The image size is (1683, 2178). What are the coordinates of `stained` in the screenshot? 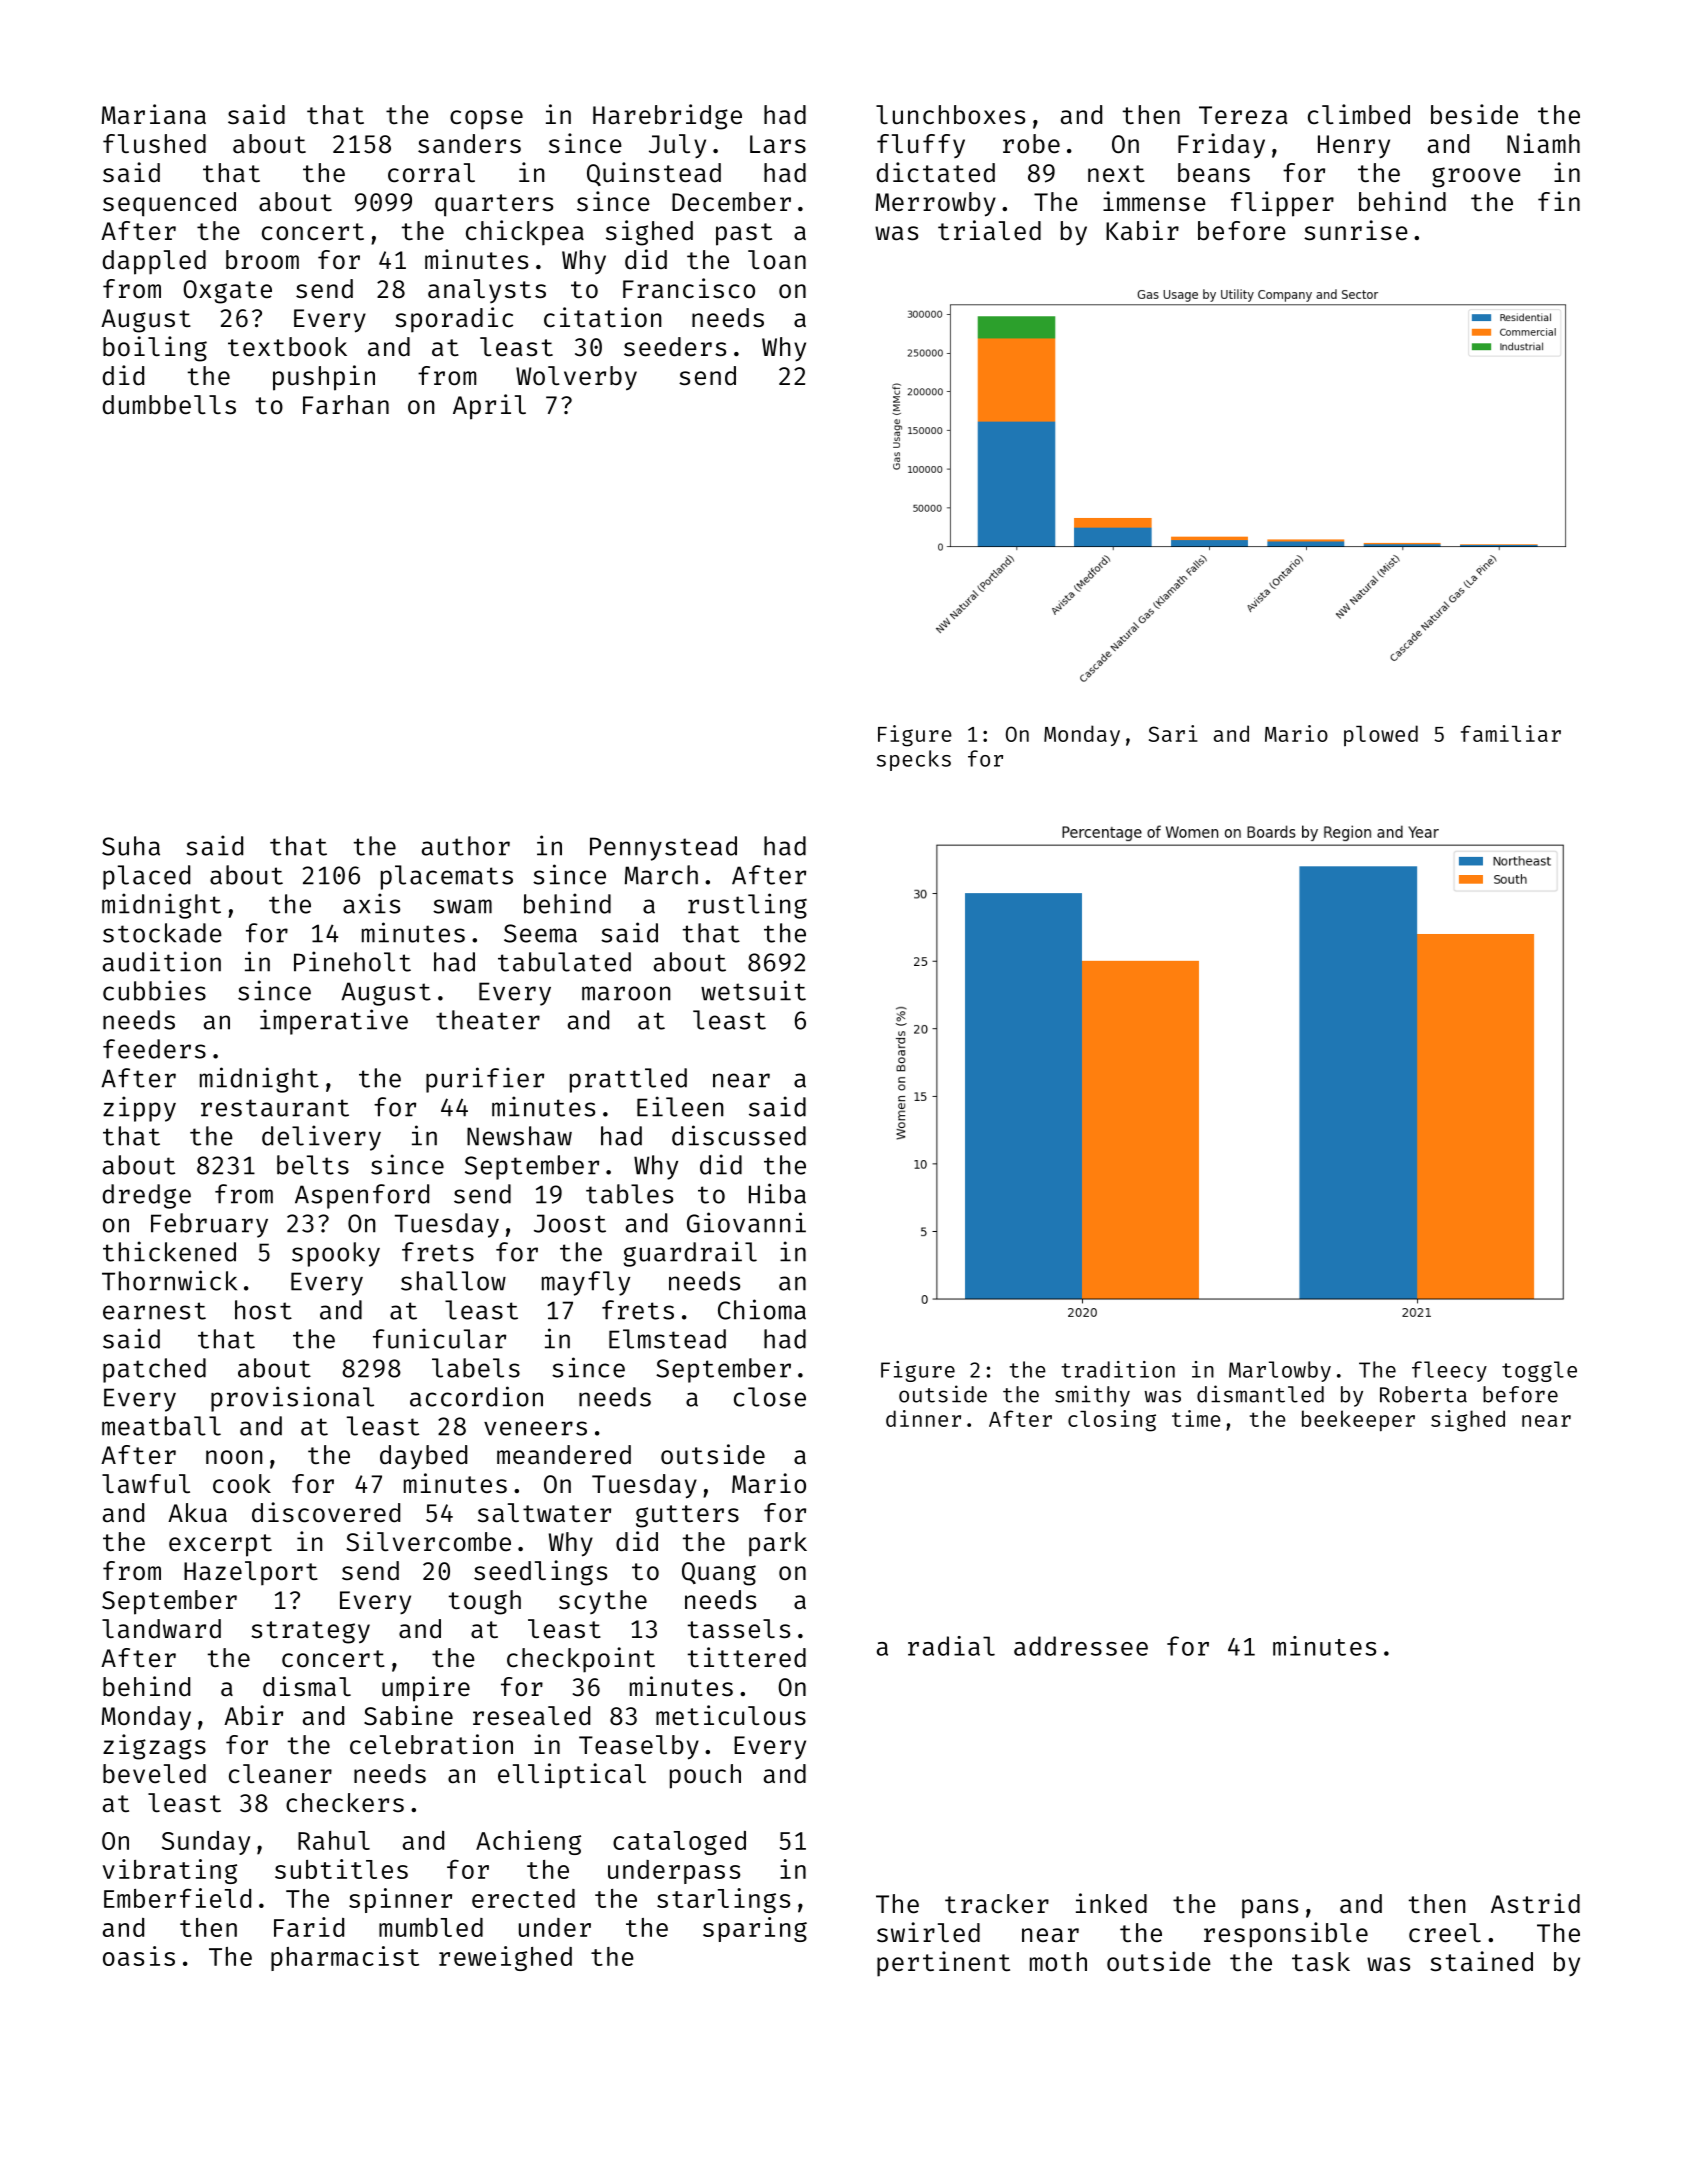 It's located at (1481, 1961).
